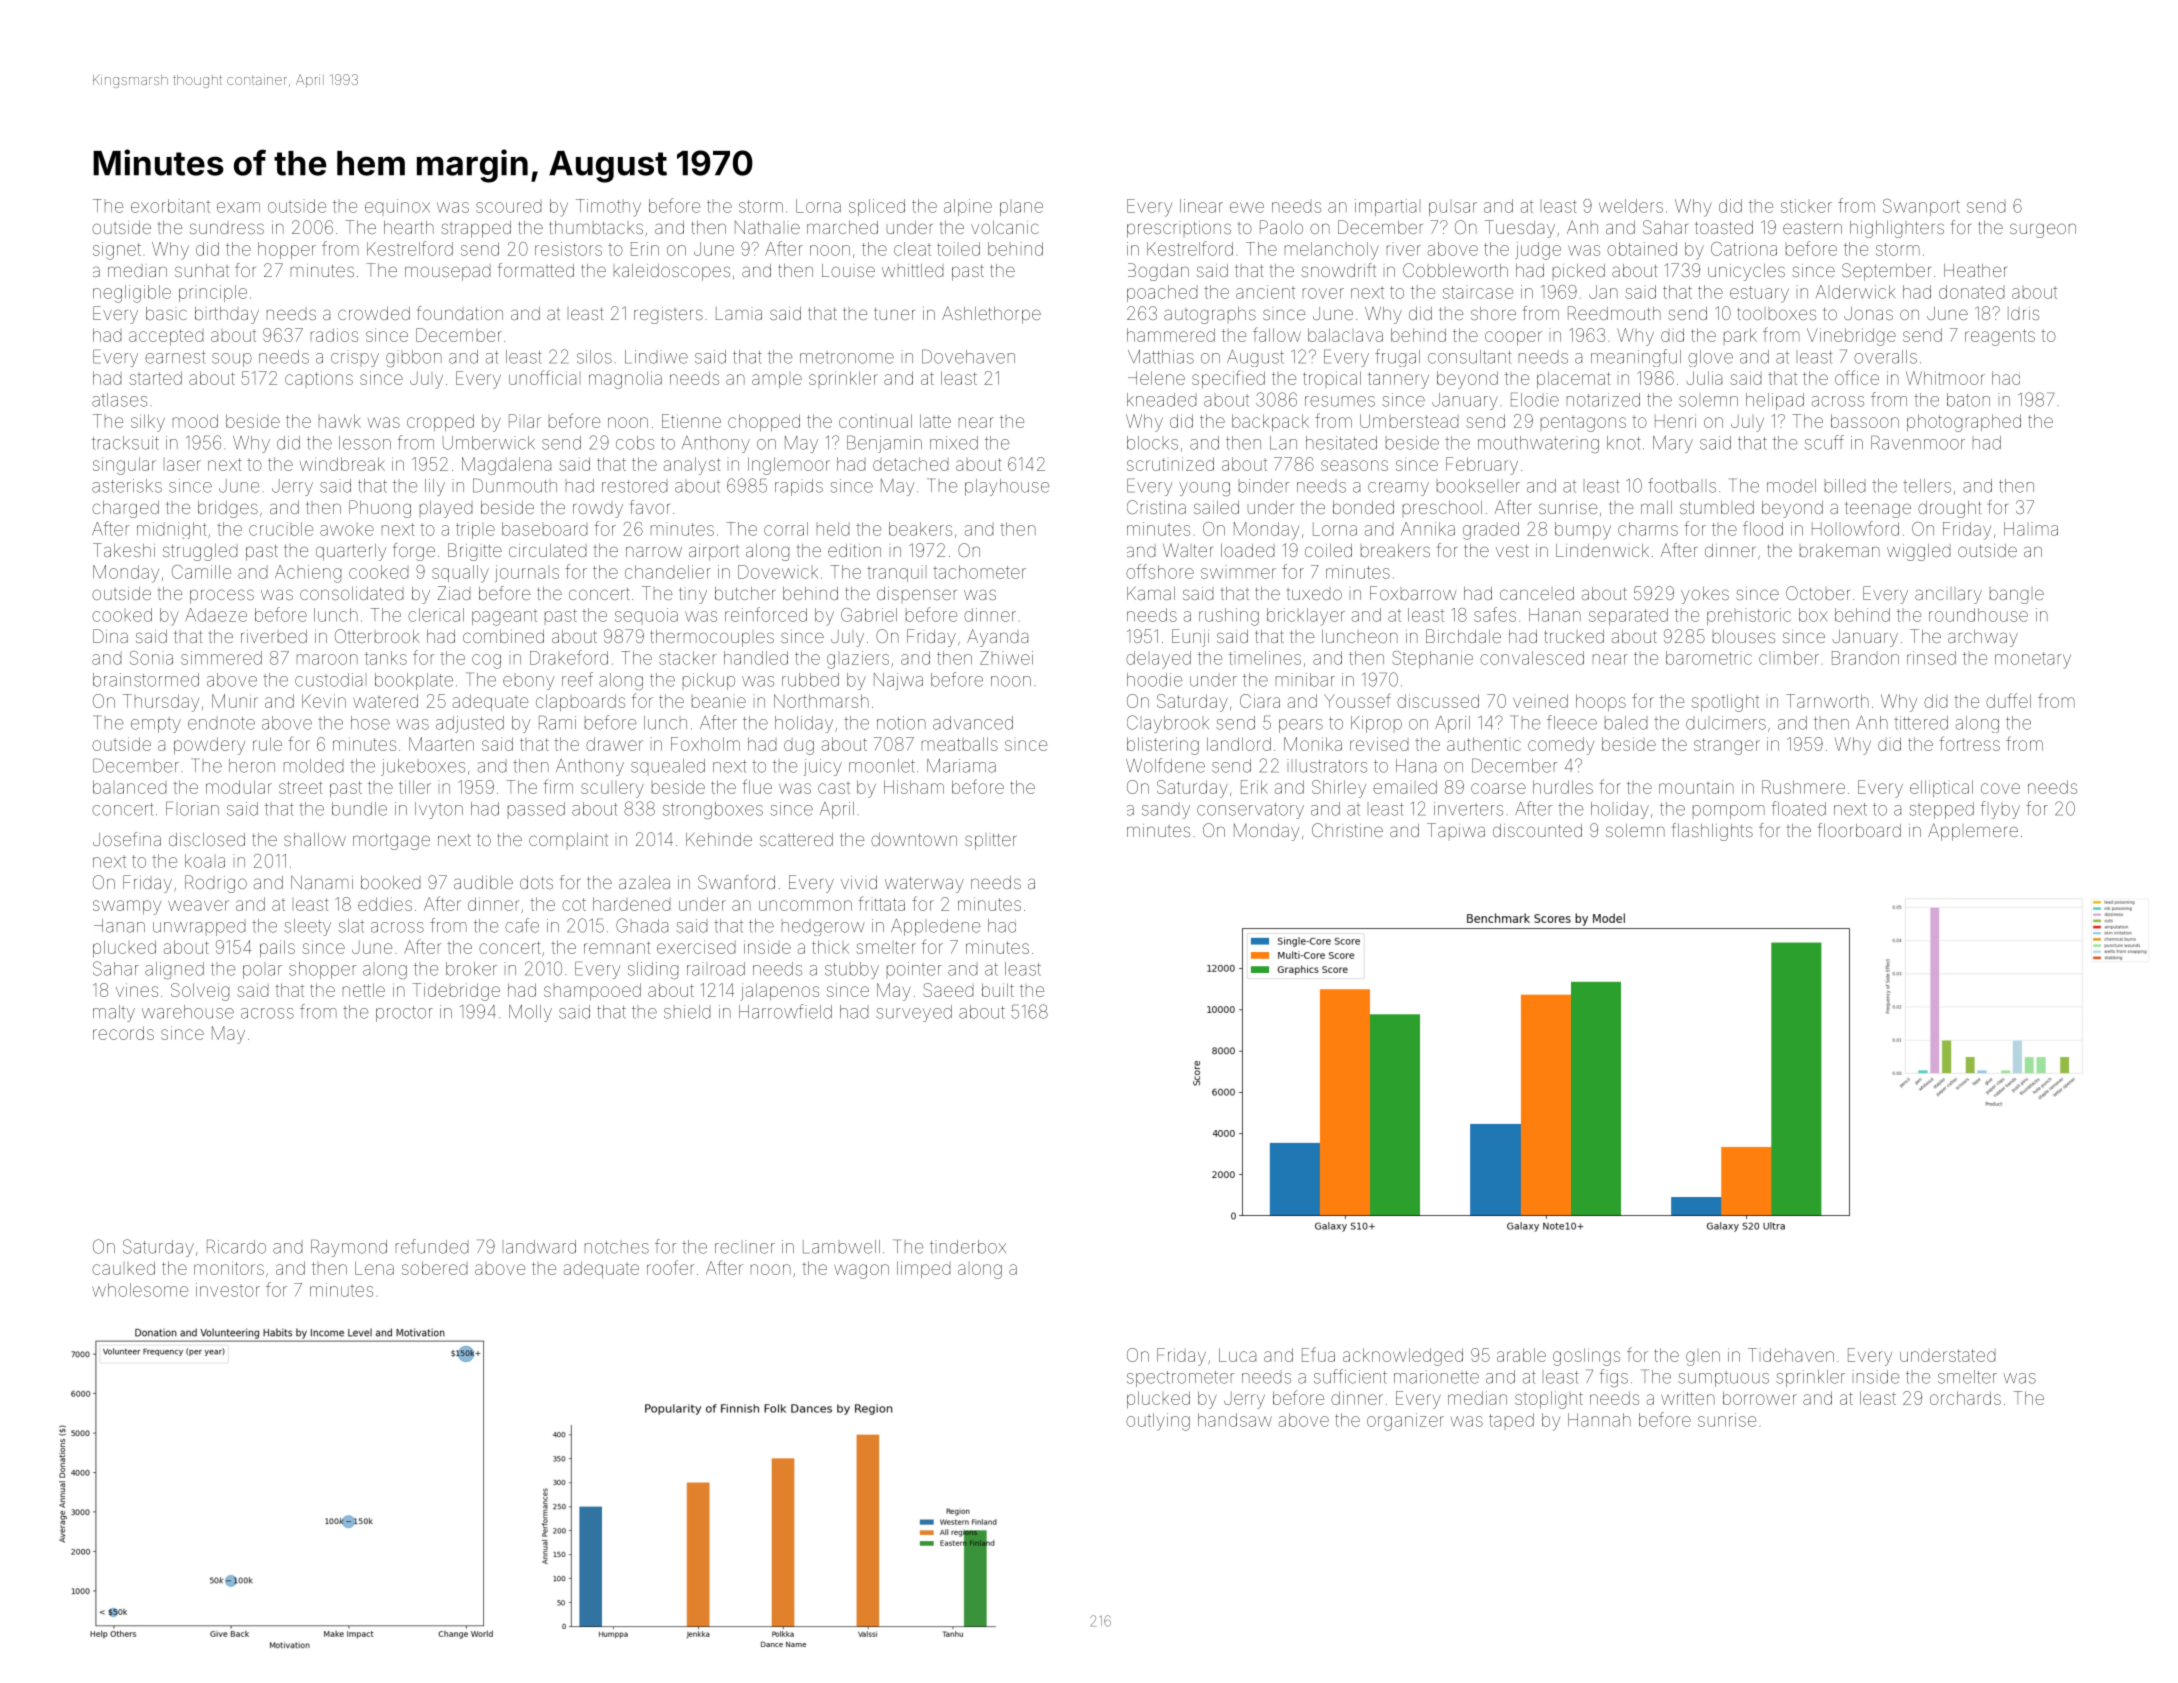  Describe the element at coordinates (1949, 509) in the screenshot. I see `drought` at that location.
